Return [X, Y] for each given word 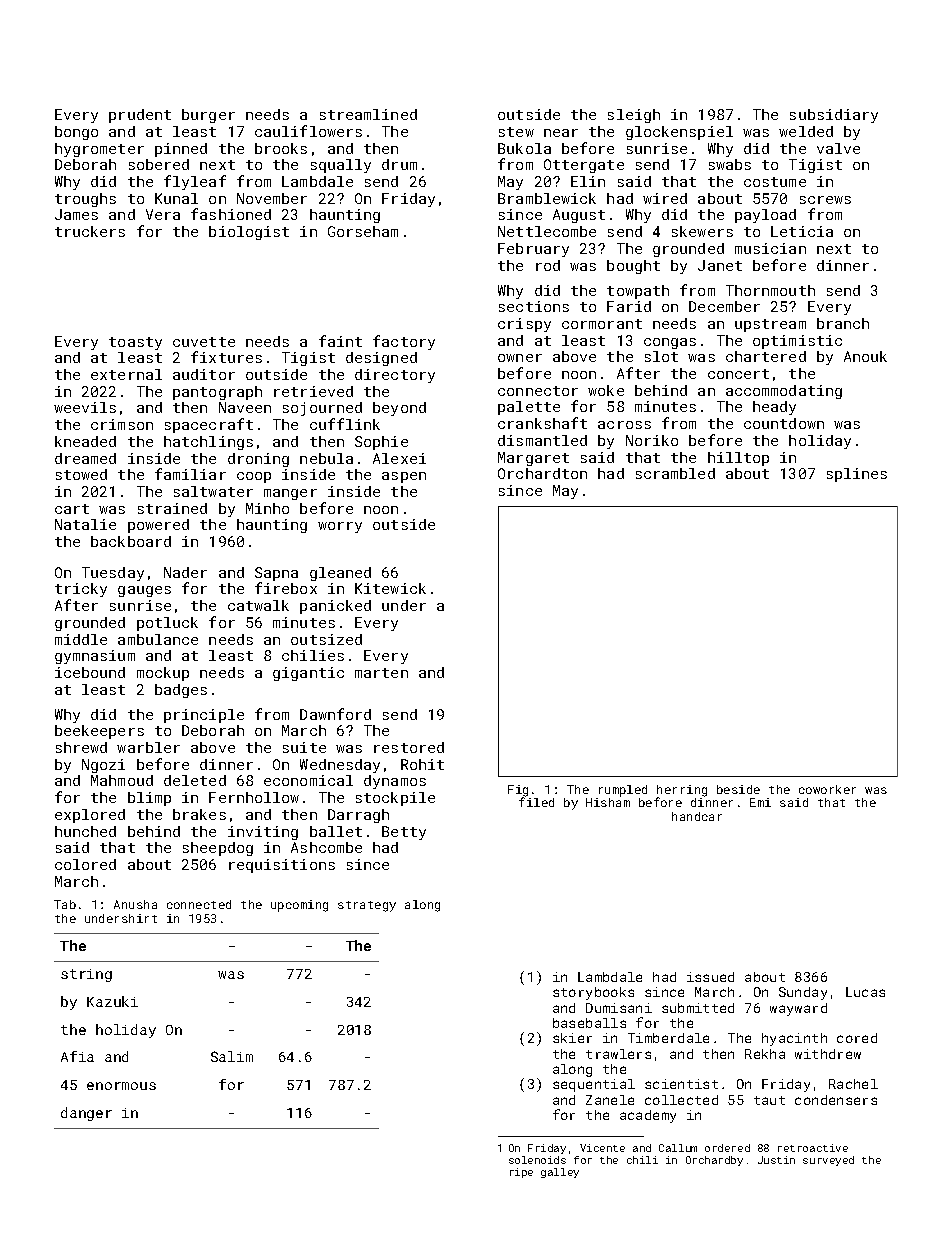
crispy [524, 325]
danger [86, 1114]
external [126, 374]
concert [738, 374]
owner [520, 358]
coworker [827, 789]
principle [204, 716]
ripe [521, 1173]
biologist [249, 233]
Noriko [652, 440]
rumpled [623, 791]
